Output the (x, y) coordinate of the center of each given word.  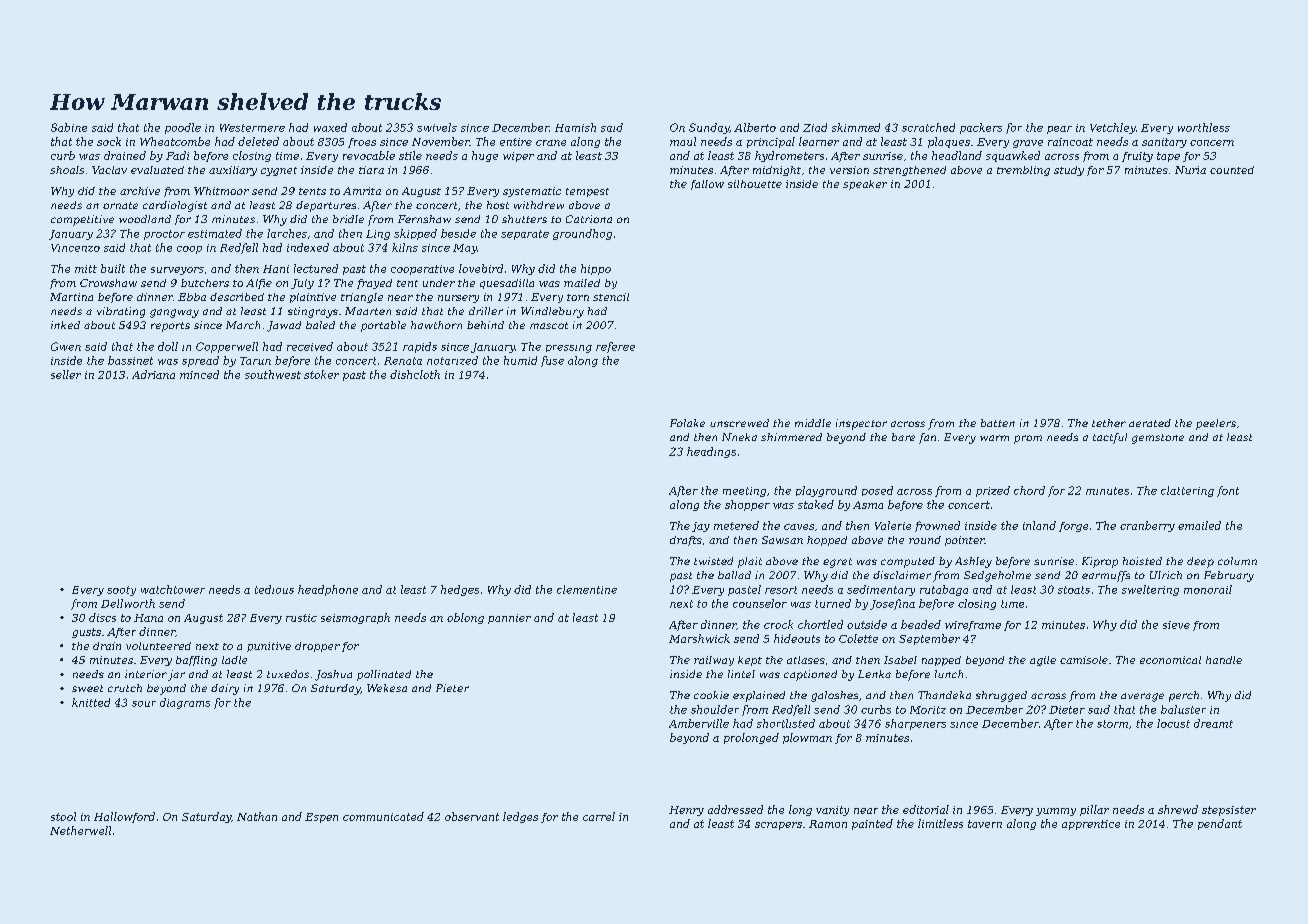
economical (1170, 660)
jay (701, 527)
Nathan (257, 816)
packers (981, 128)
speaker (865, 185)
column (1237, 561)
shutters (524, 219)
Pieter (452, 688)
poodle (183, 128)
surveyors (177, 271)
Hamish (575, 127)
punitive (269, 647)
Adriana (153, 374)
